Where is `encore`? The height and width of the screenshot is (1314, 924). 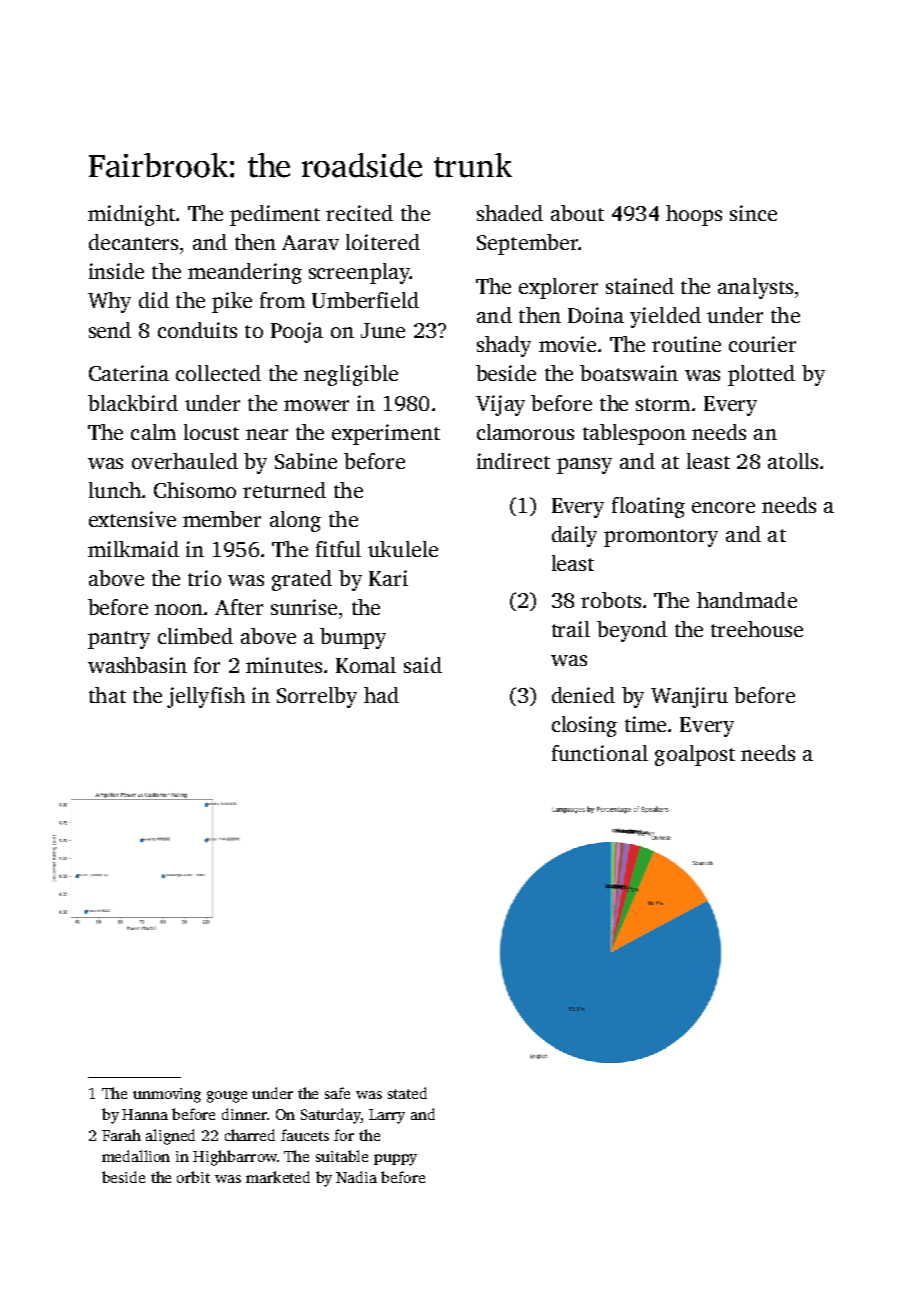
encore is located at coordinates (723, 507).
